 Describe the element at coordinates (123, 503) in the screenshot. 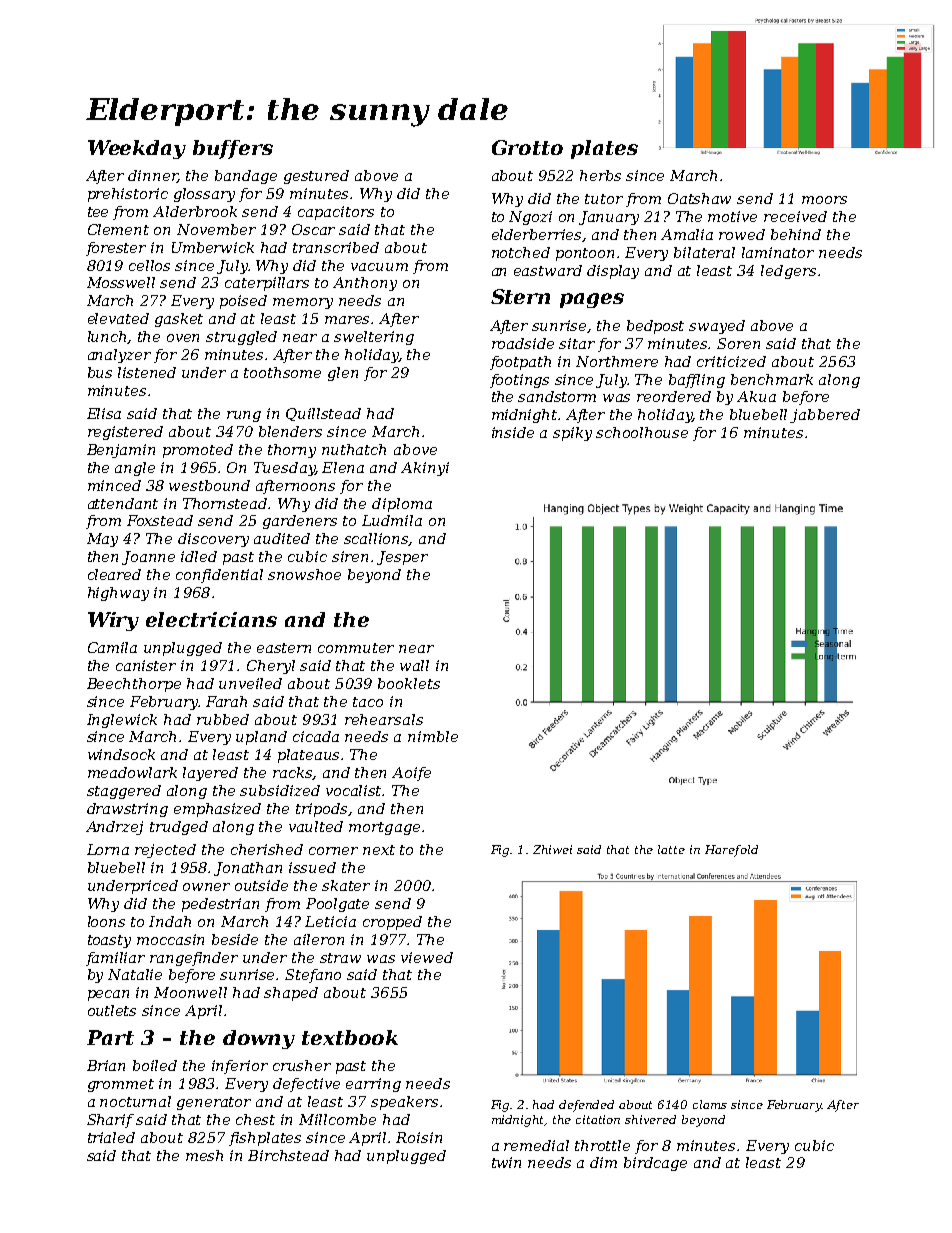

I see `attendant` at that location.
